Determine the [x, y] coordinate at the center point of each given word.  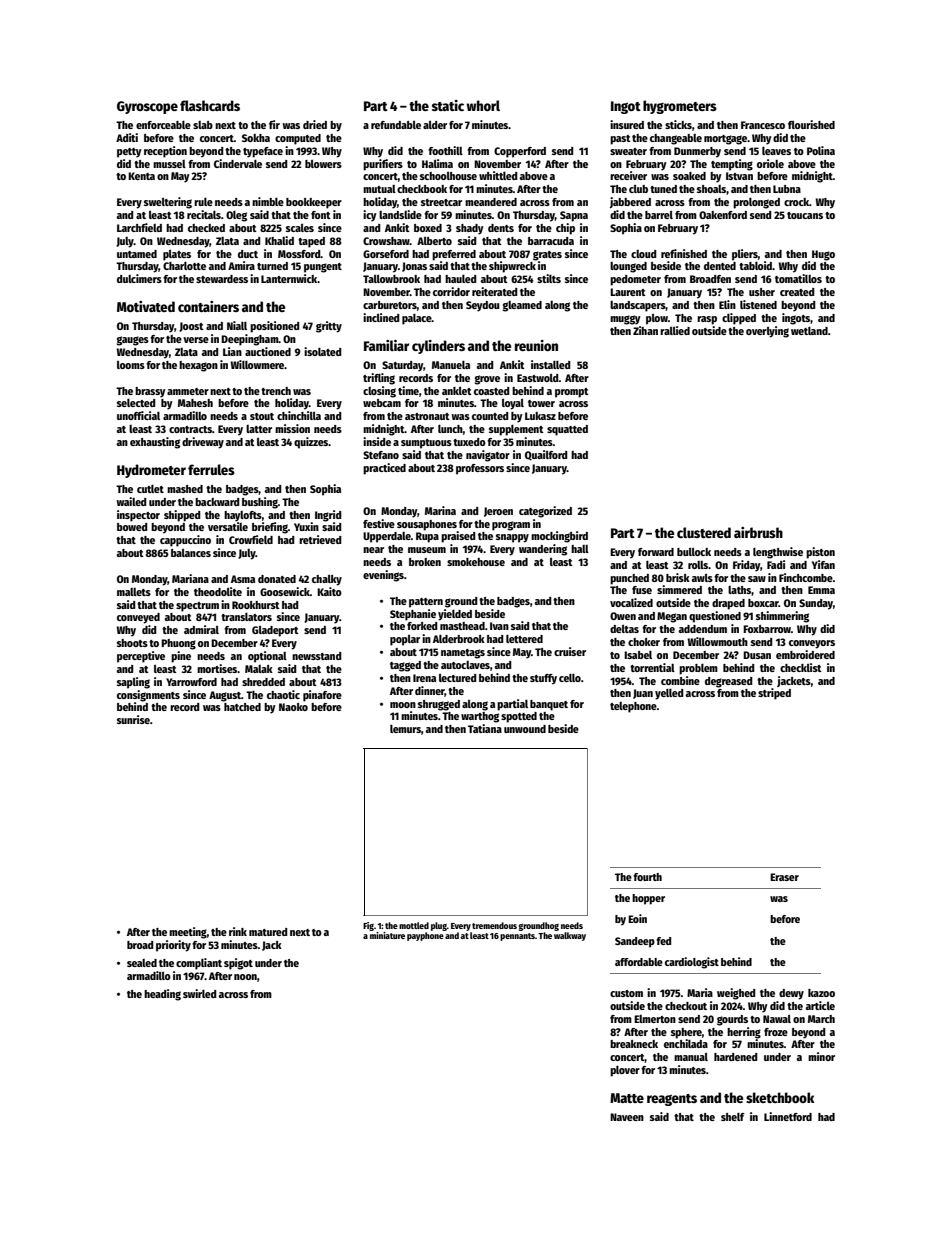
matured [268, 932]
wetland [809, 331]
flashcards [210, 105]
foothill [445, 150]
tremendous [494, 925]
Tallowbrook [391, 279]
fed [663, 941]
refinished [684, 253]
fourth [647, 877]
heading [162, 995]
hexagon [198, 366]
